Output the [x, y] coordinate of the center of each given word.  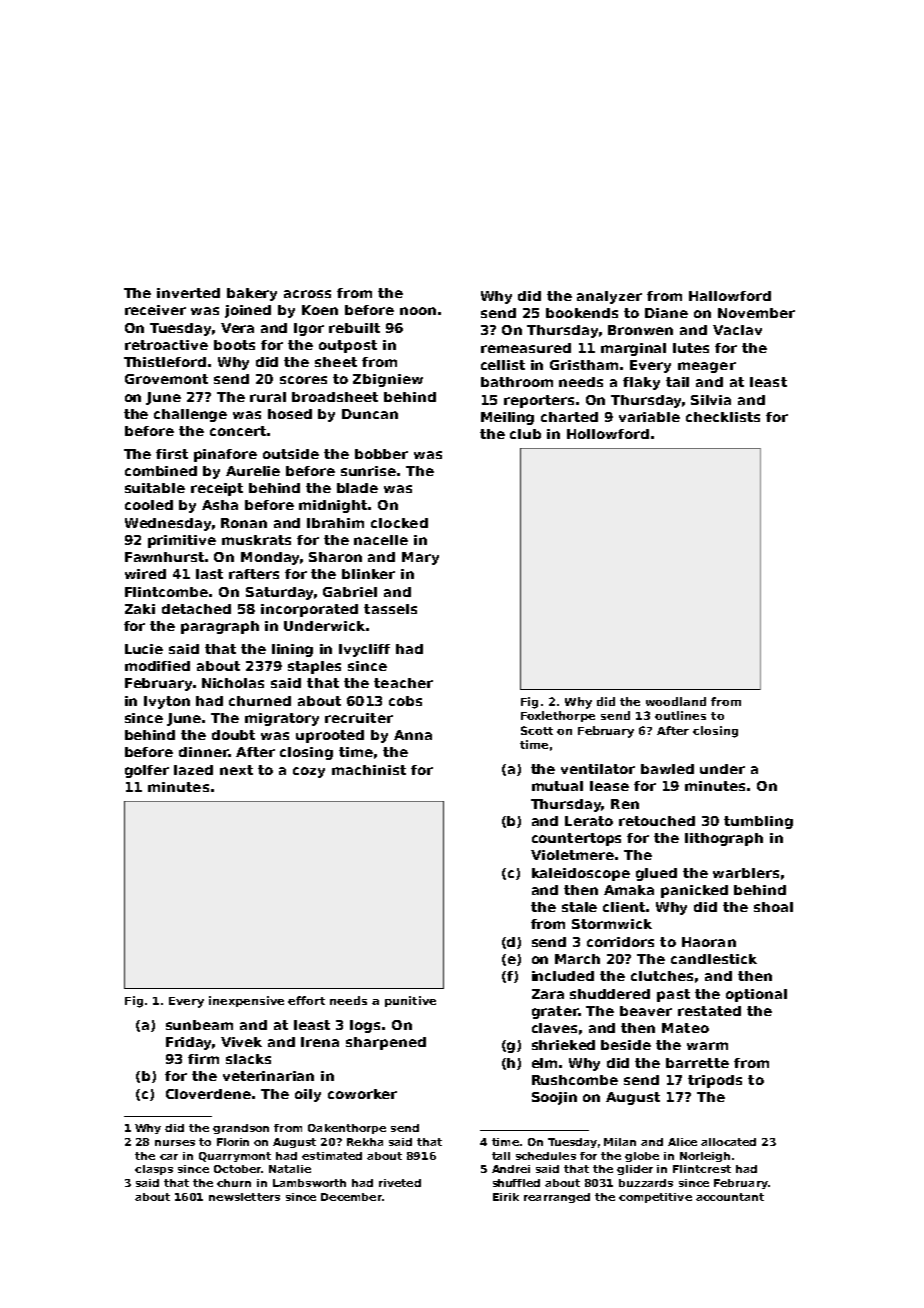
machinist [369, 770]
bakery [252, 294]
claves [554, 1028]
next [236, 770]
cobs [405, 701]
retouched [657, 821]
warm [707, 1046]
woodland [676, 701]
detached [196, 609]
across [307, 294]
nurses [175, 1143]
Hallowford [730, 296]
